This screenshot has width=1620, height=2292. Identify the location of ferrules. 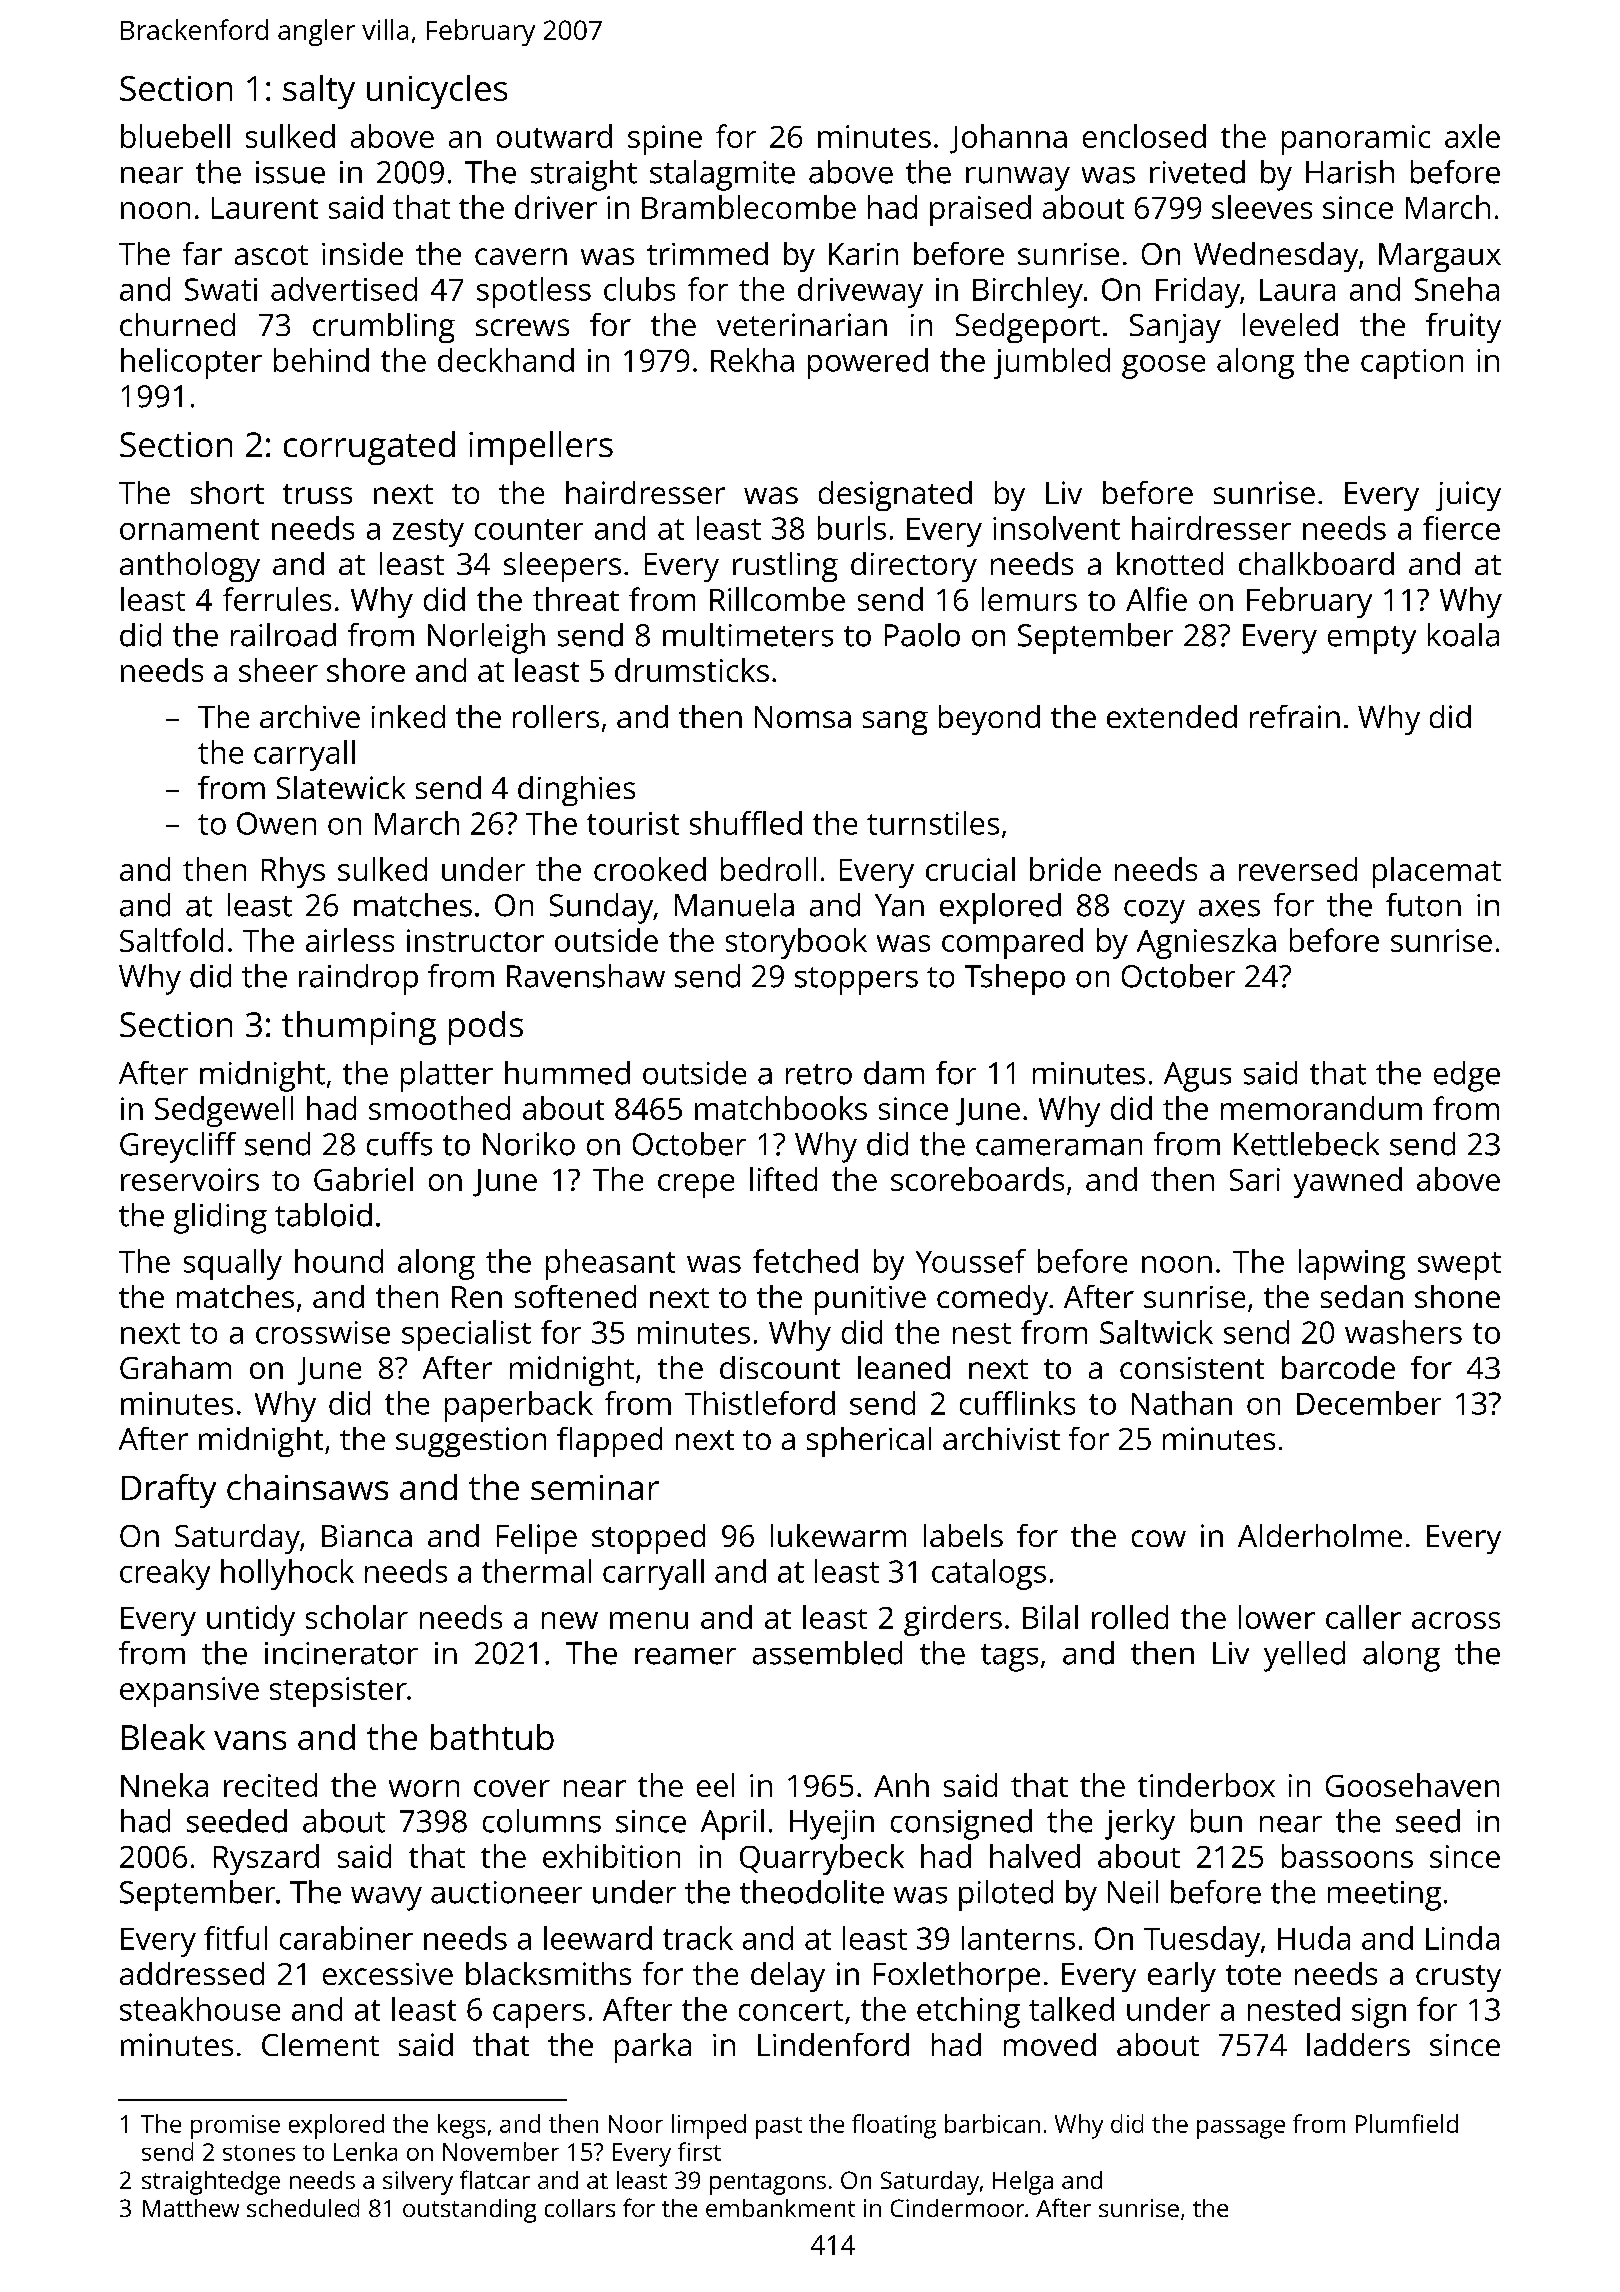
(277, 599).
